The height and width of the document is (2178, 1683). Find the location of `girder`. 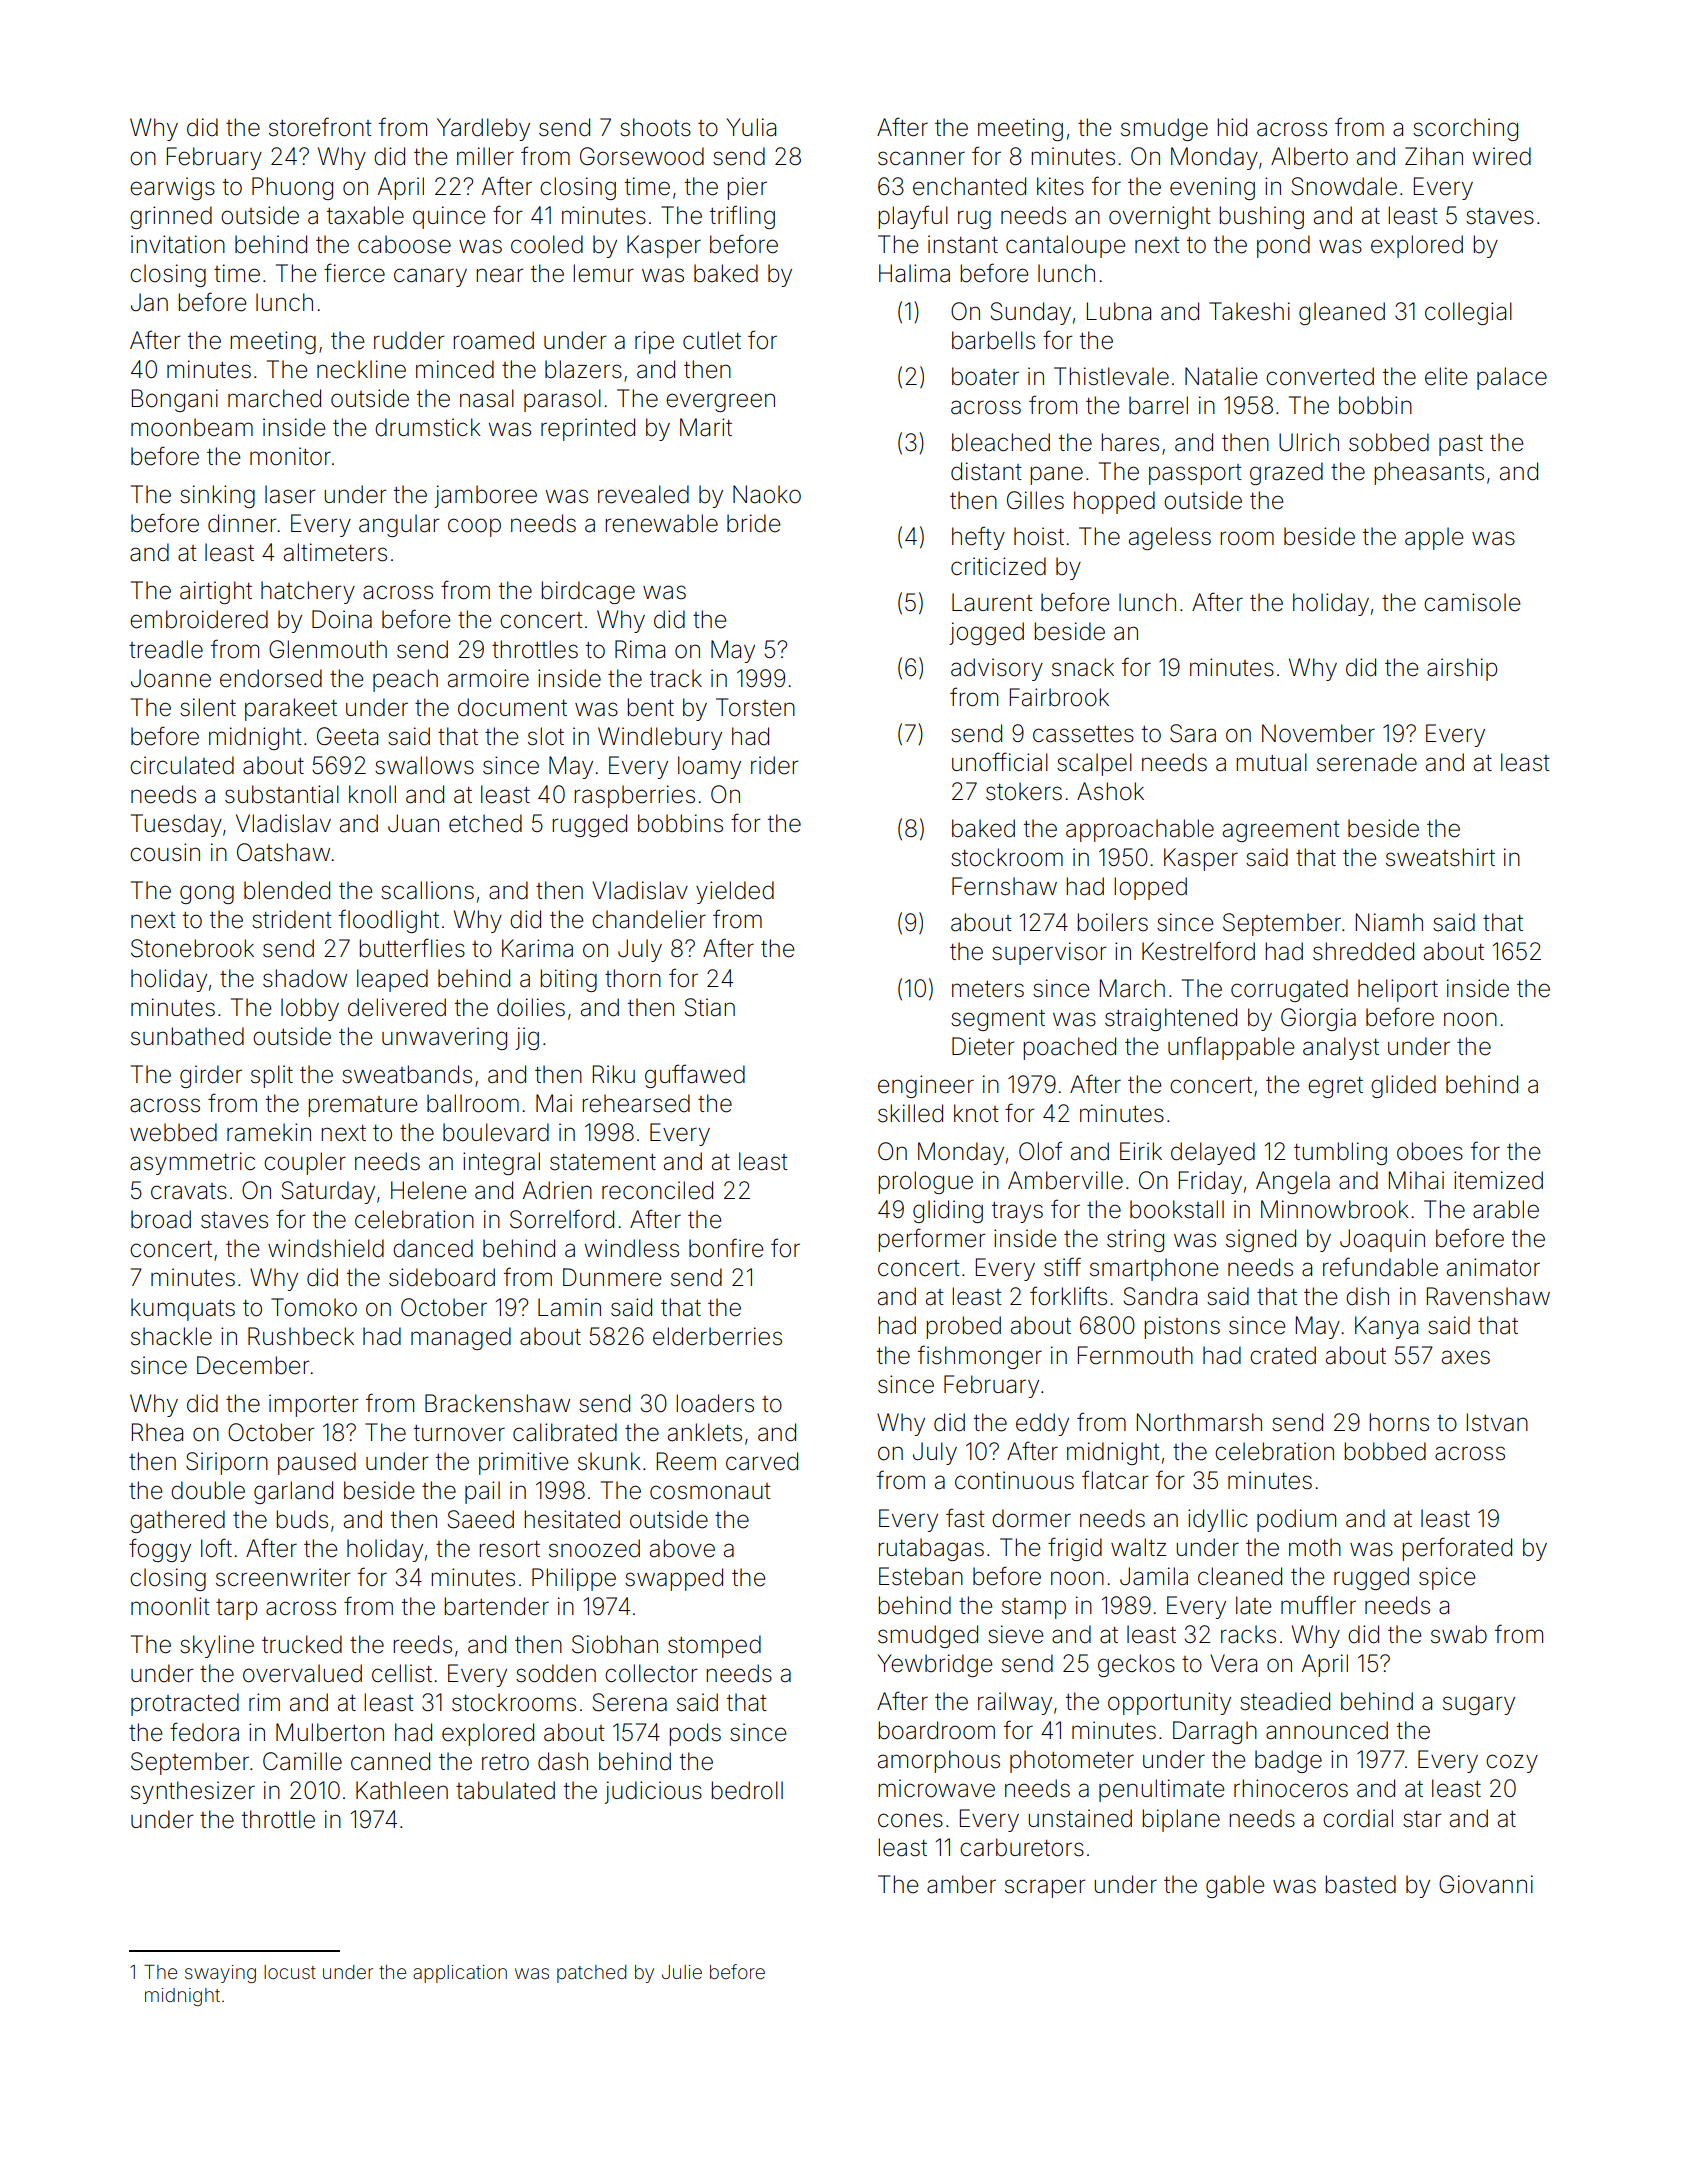

girder is located at coordinates (211, 1076).
